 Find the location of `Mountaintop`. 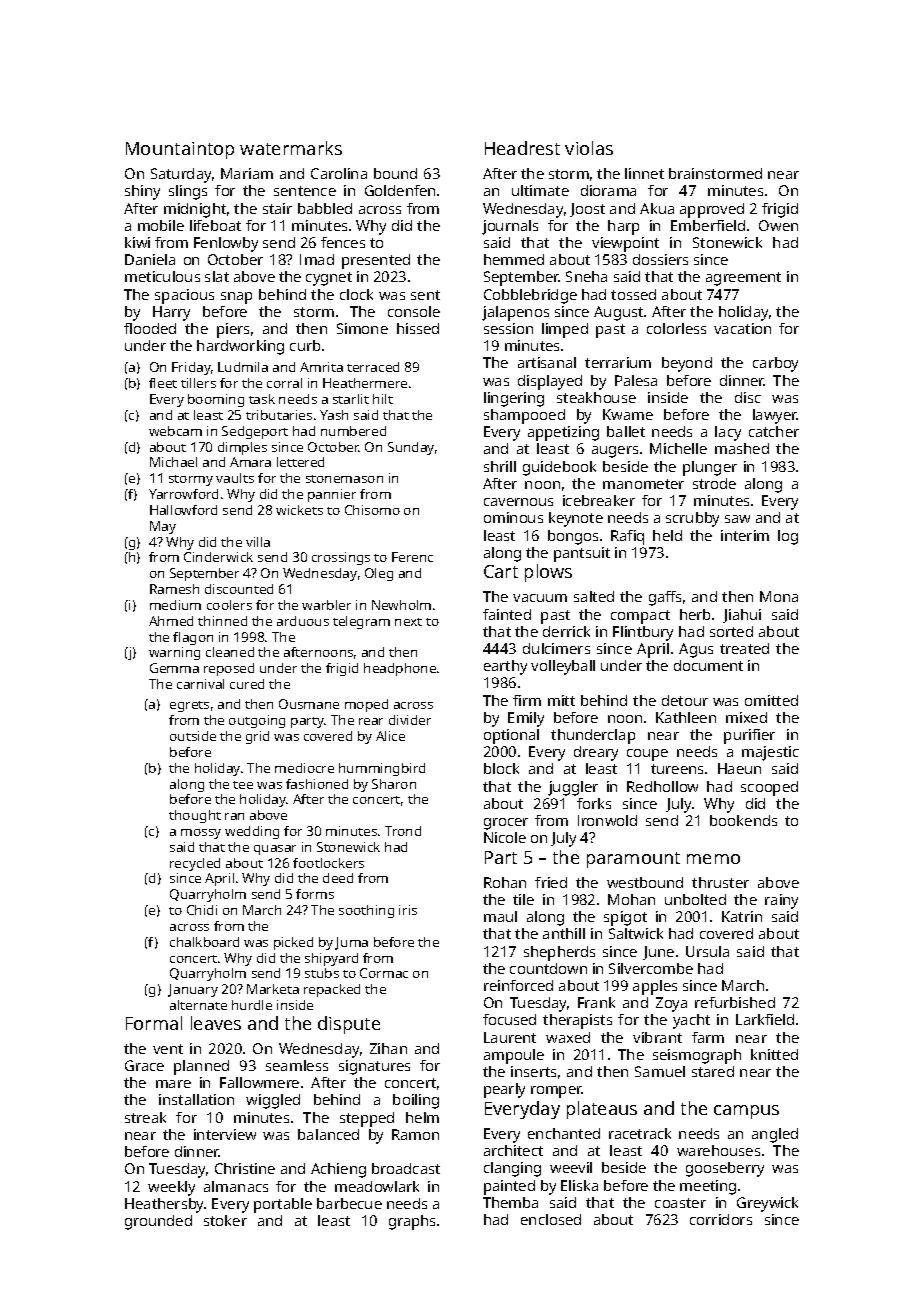

Mountaintop is located at coordinates (180, 150).
